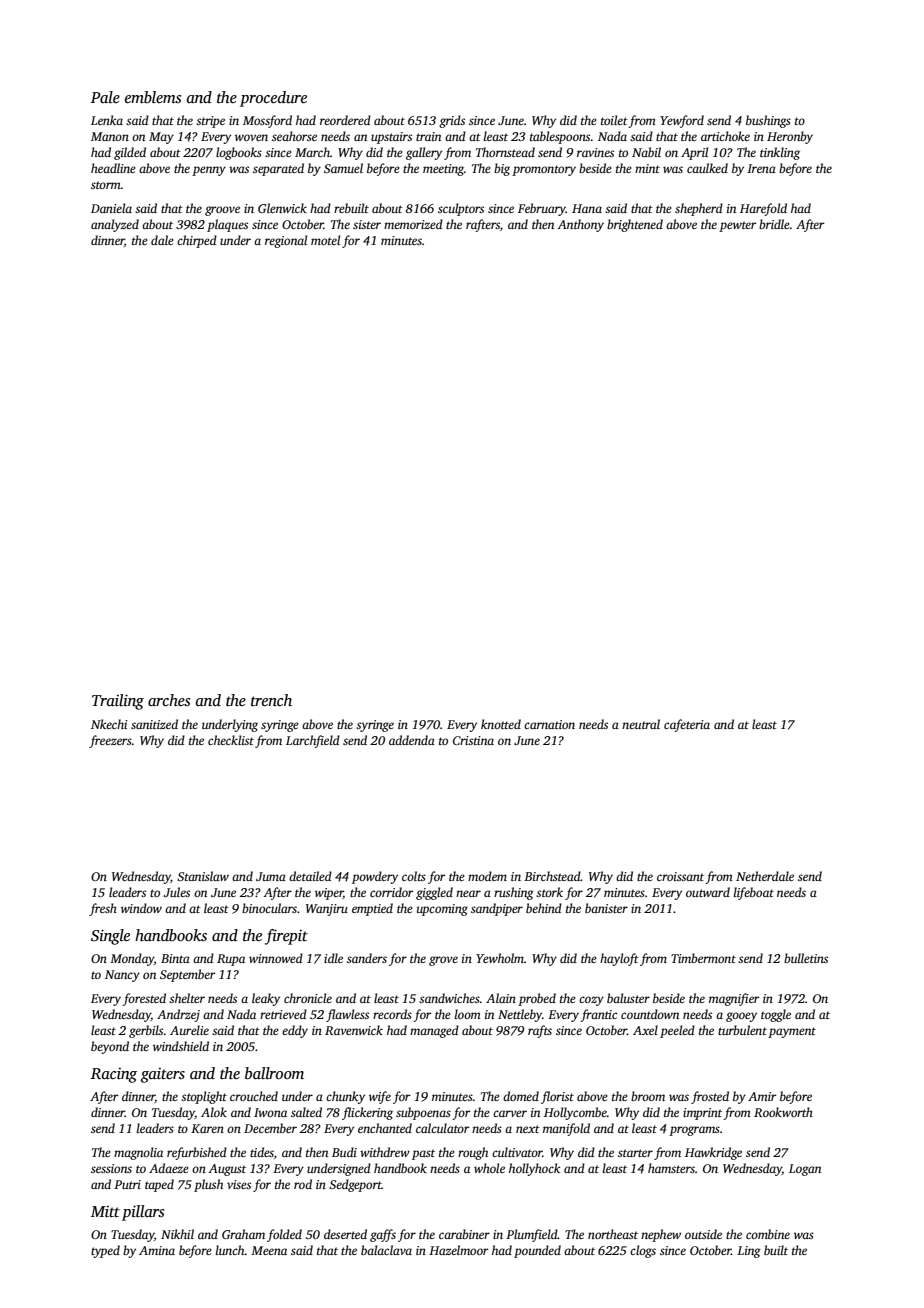 The image size is (924, 1308). Describe the element at coordinates (549, 724) in the page. I see `carnation` at that location.
